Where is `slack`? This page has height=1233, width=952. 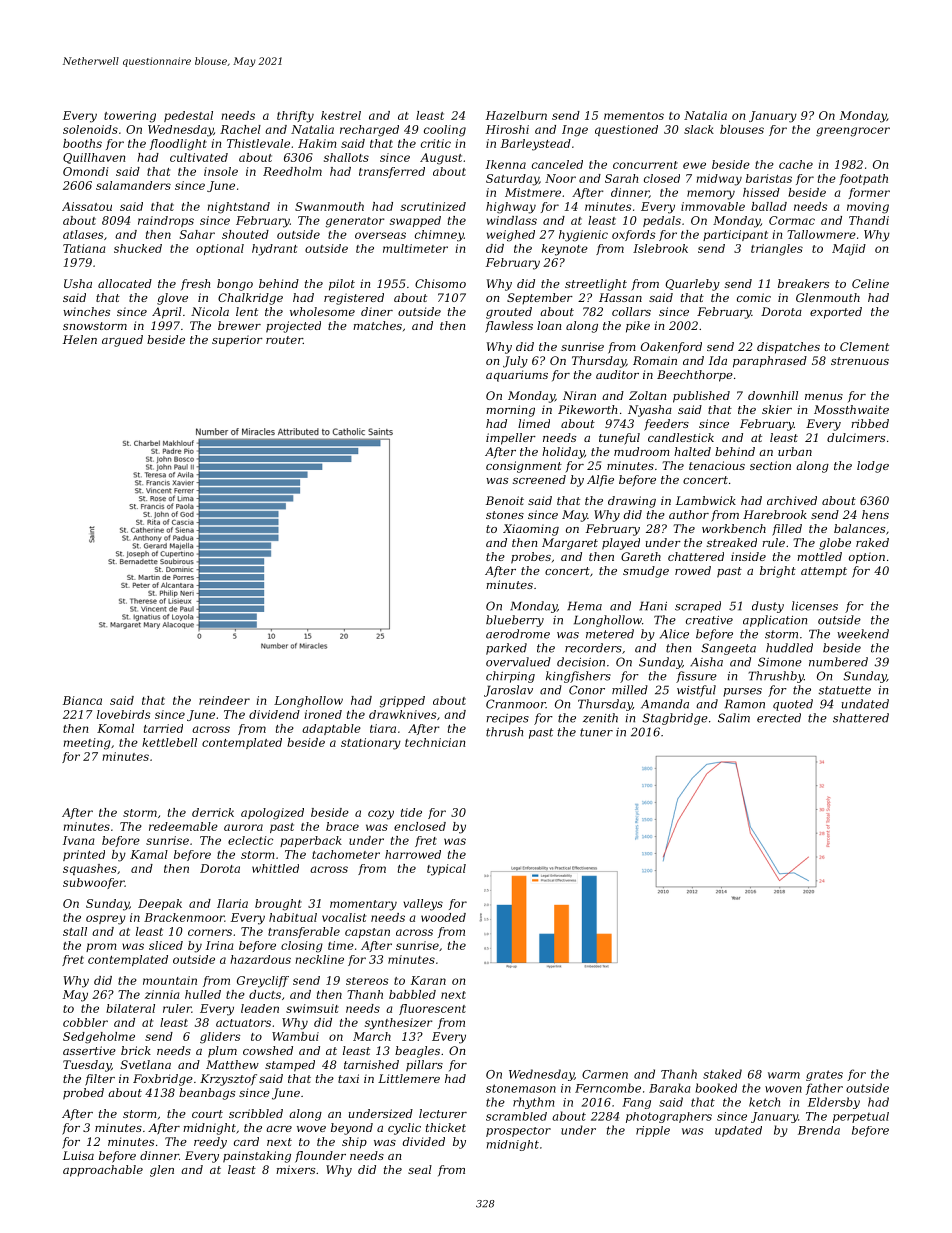 slack is located at coordinates (699, 129).
